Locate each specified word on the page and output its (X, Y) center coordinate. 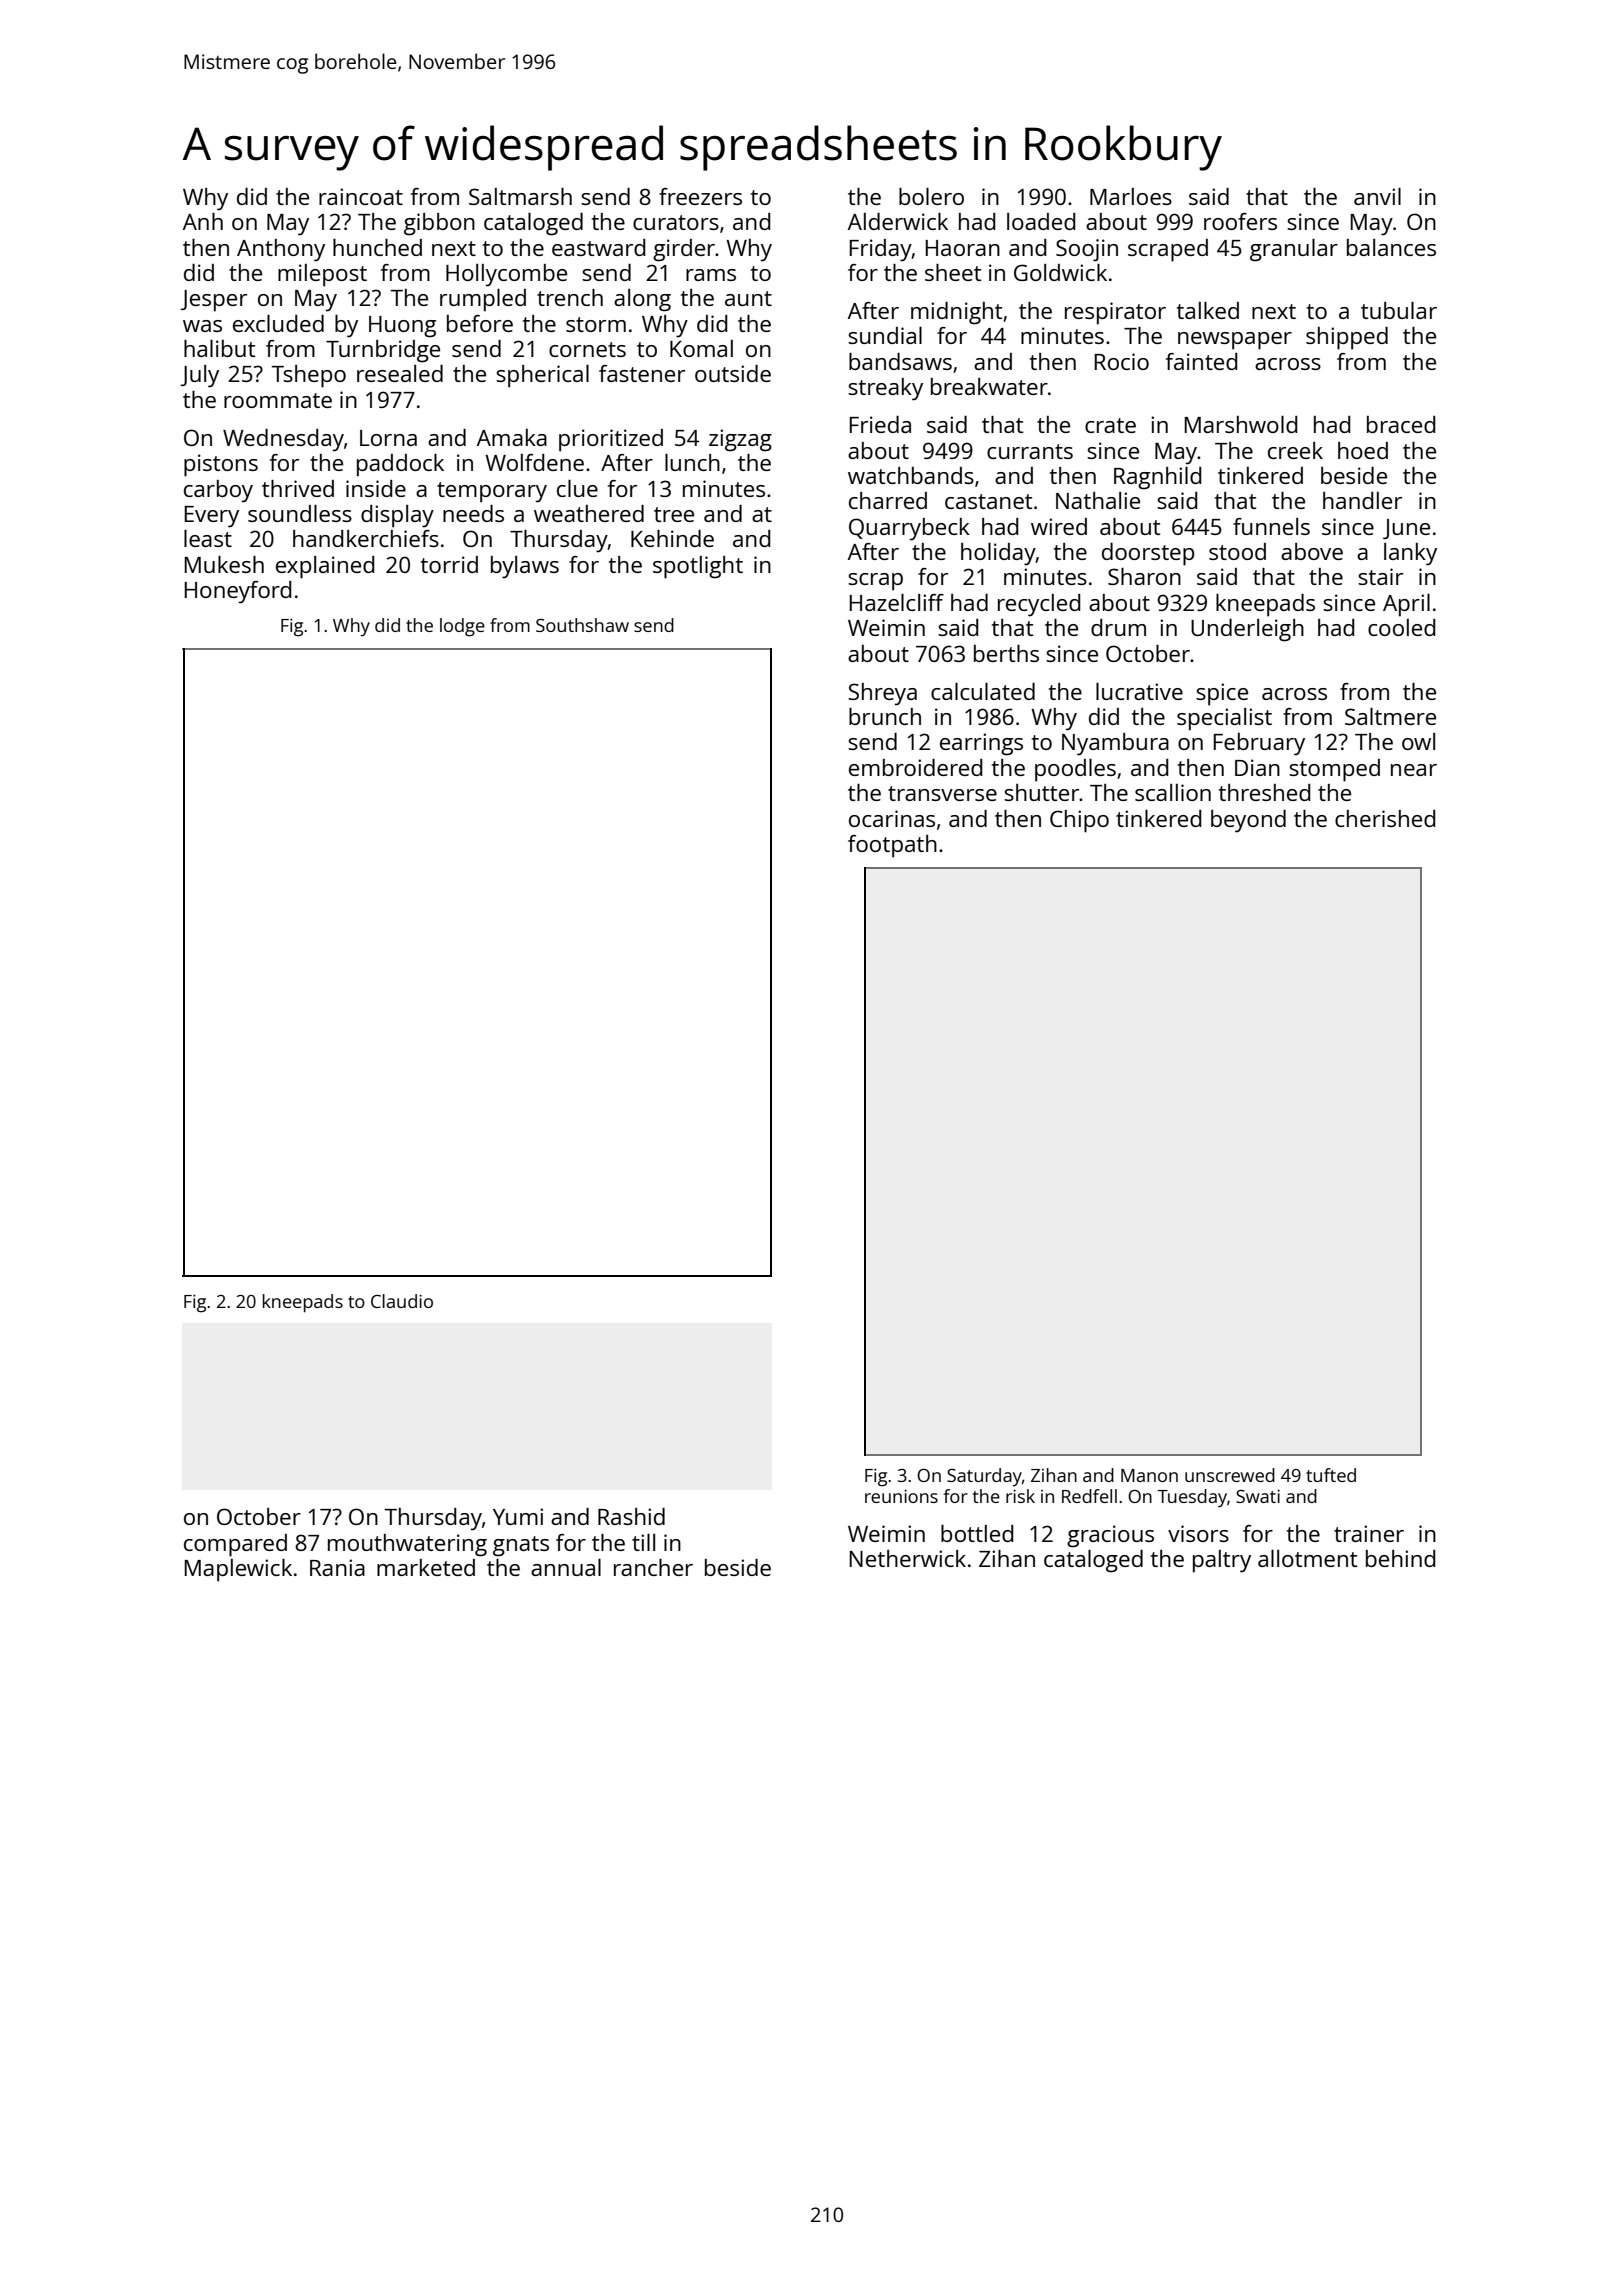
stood (1237, 551)
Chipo (1079, 821)
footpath (892, 846)
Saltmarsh (520, 196)
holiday (998, 554)
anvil (1377, 196)
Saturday (984, 1477)
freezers (700, 196)
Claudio (402, 1301)
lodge (462, 627)
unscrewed (1230, 1475)
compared (235, 1545)
